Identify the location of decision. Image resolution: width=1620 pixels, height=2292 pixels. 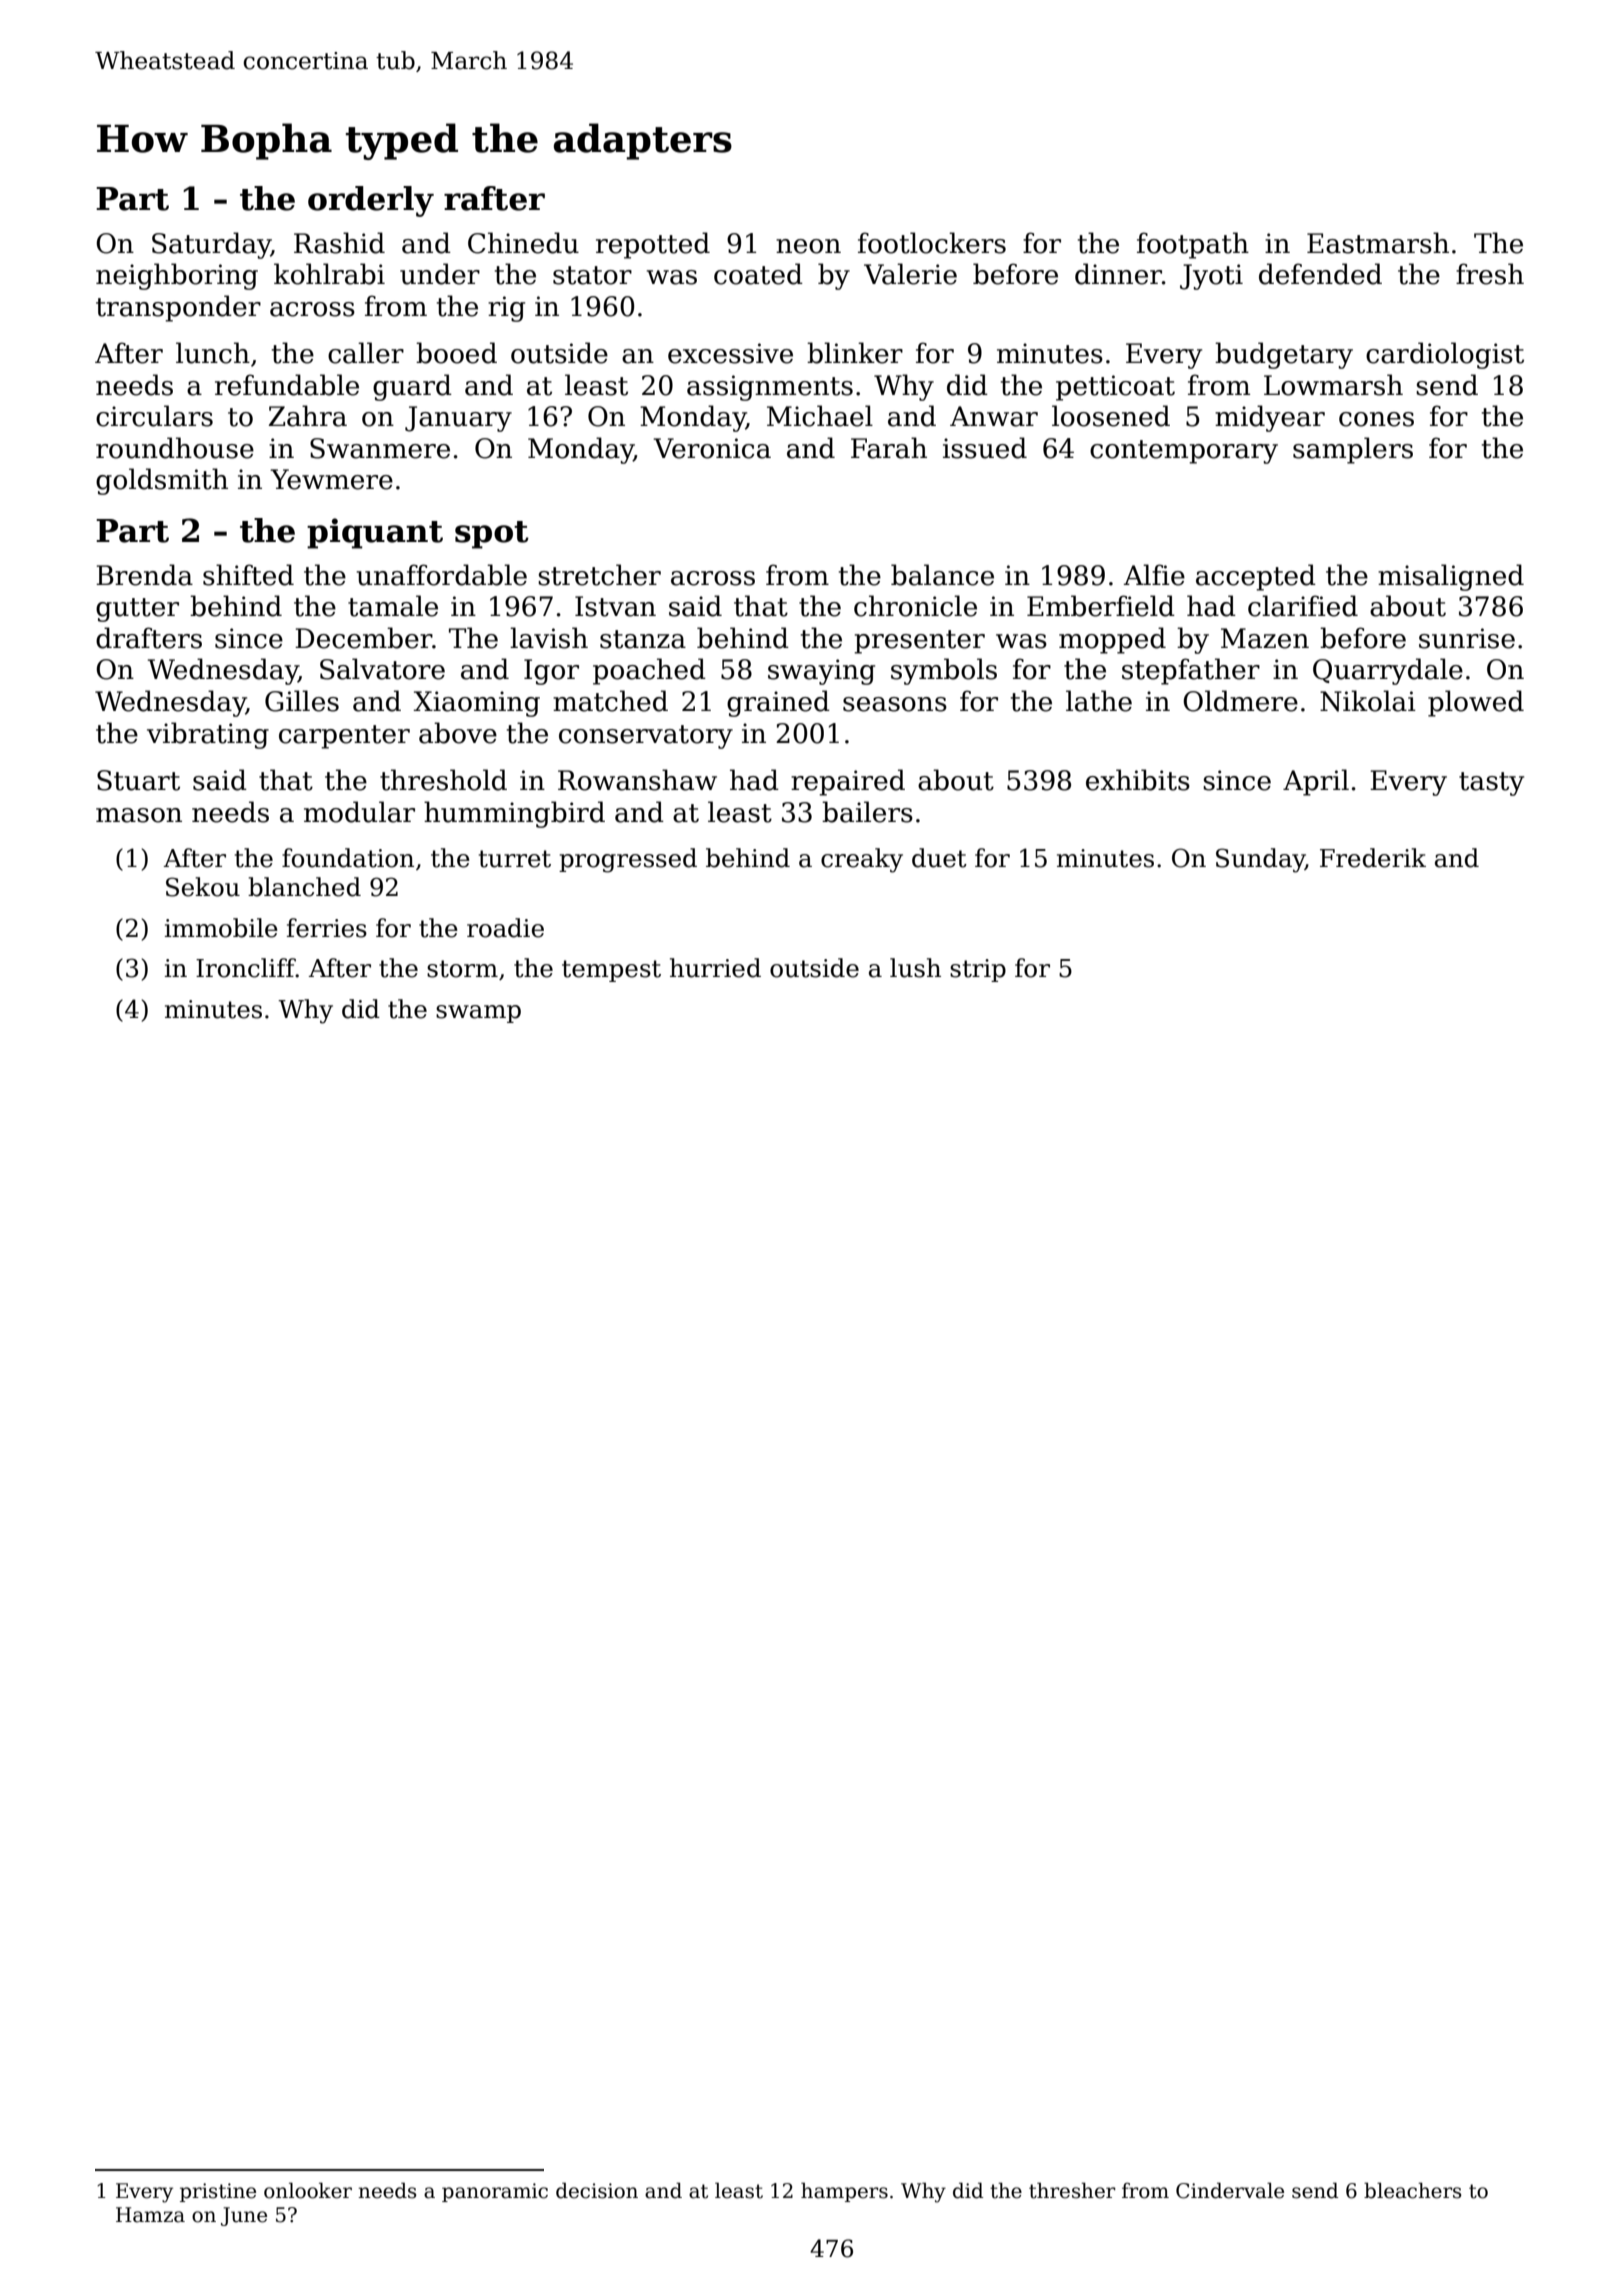
(597, 2190).
